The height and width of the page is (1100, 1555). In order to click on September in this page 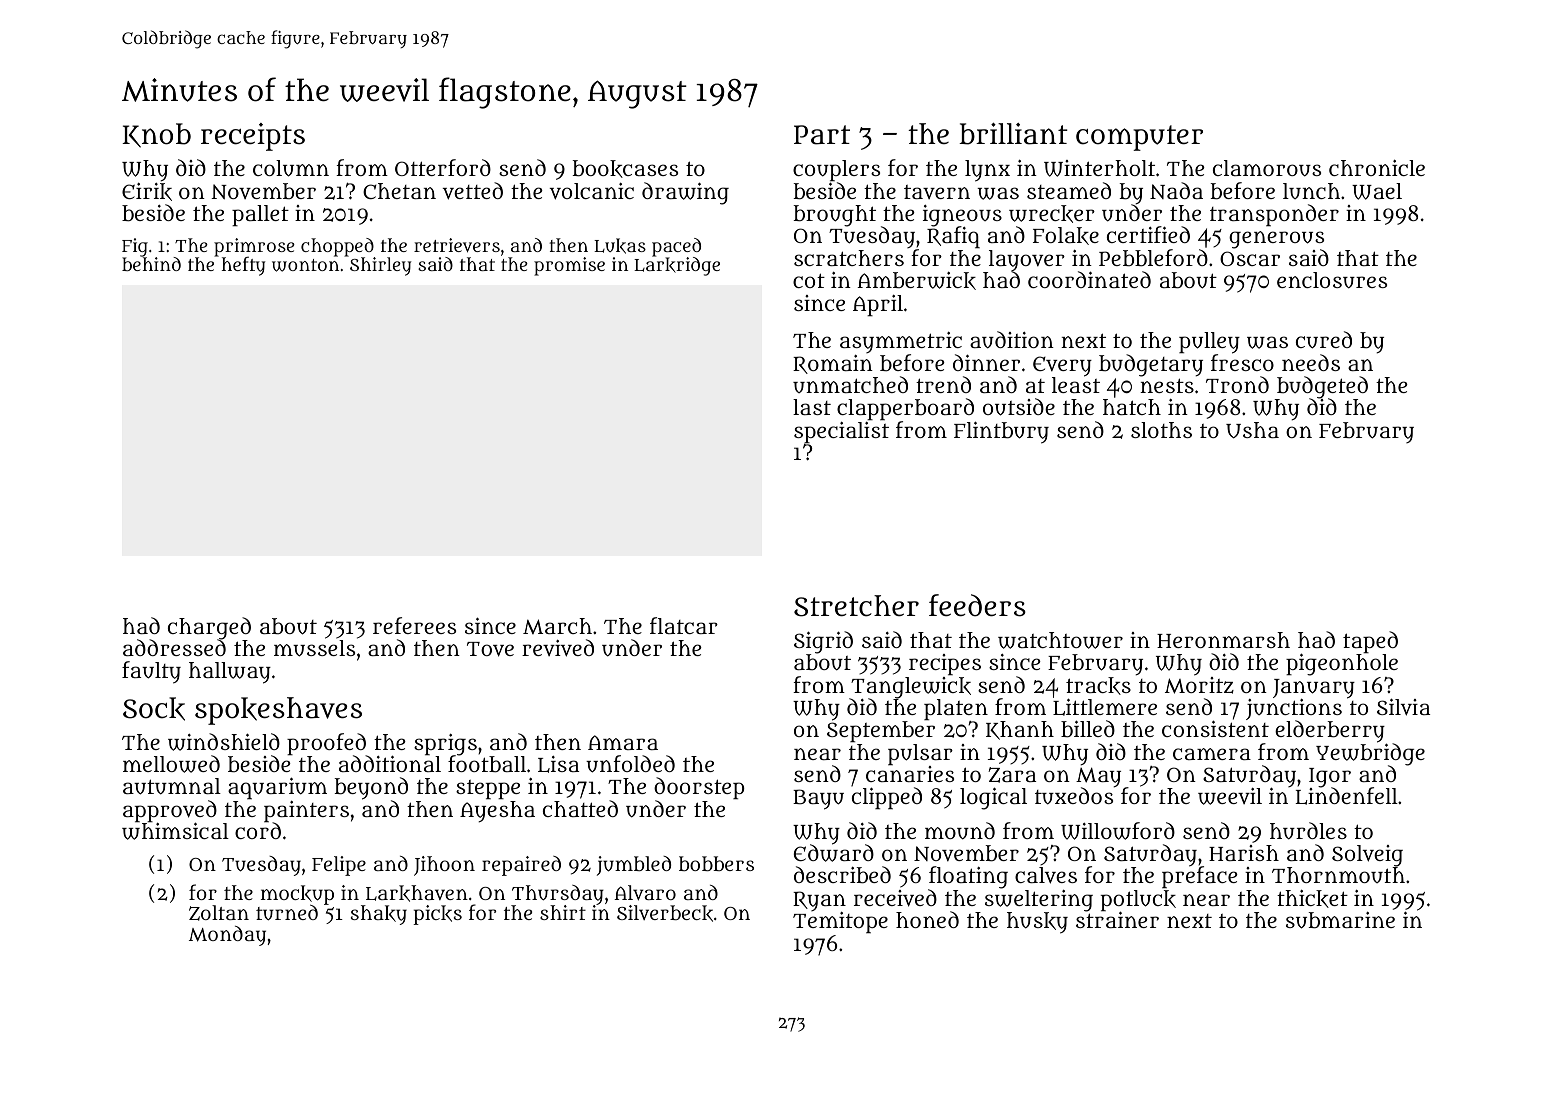, I will do `click(881, 731)`.
